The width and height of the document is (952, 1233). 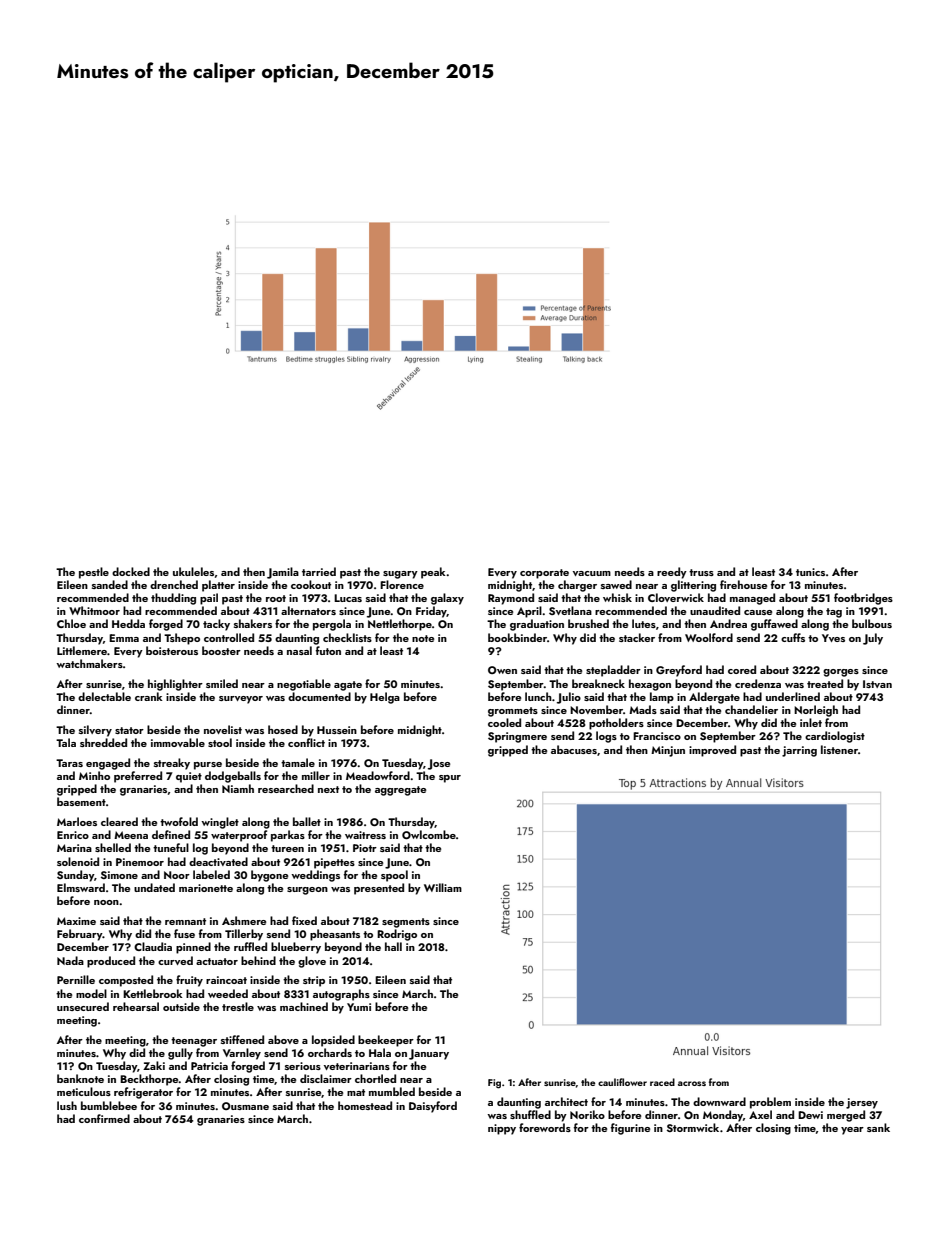 I want to click on bygone, so click(x=269, y=876).
